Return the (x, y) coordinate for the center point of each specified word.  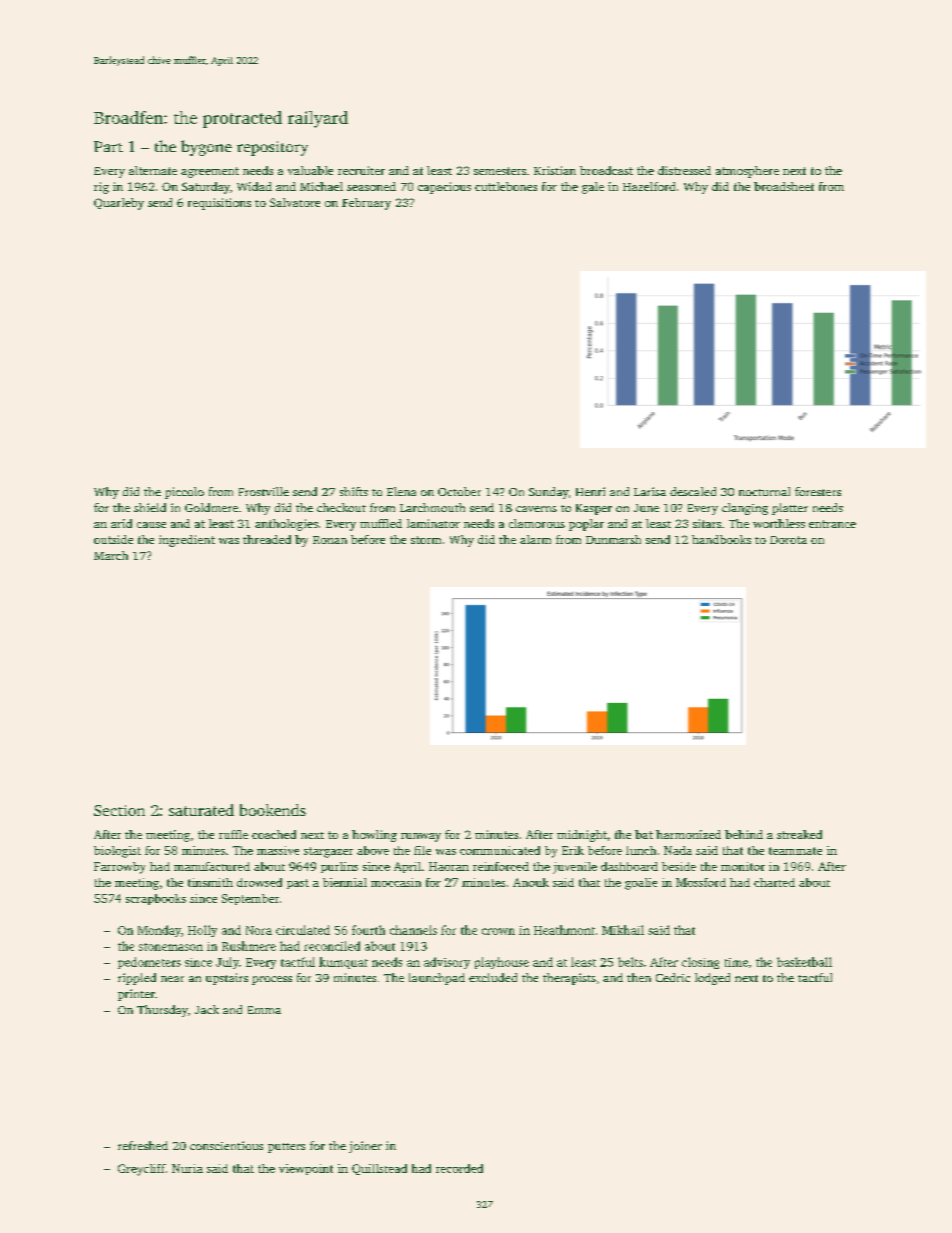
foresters (818, 491)
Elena (401, 491)
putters (286, 1148)
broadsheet (784, 186)
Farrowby (119, 868)
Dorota (788, 540)
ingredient (187, 541)
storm (426, 540)
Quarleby (119, 204)
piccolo (184, 493)
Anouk (531, 882)
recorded (459, 1168)
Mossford (701, 882)
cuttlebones (506, 186)
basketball (804, 962)
